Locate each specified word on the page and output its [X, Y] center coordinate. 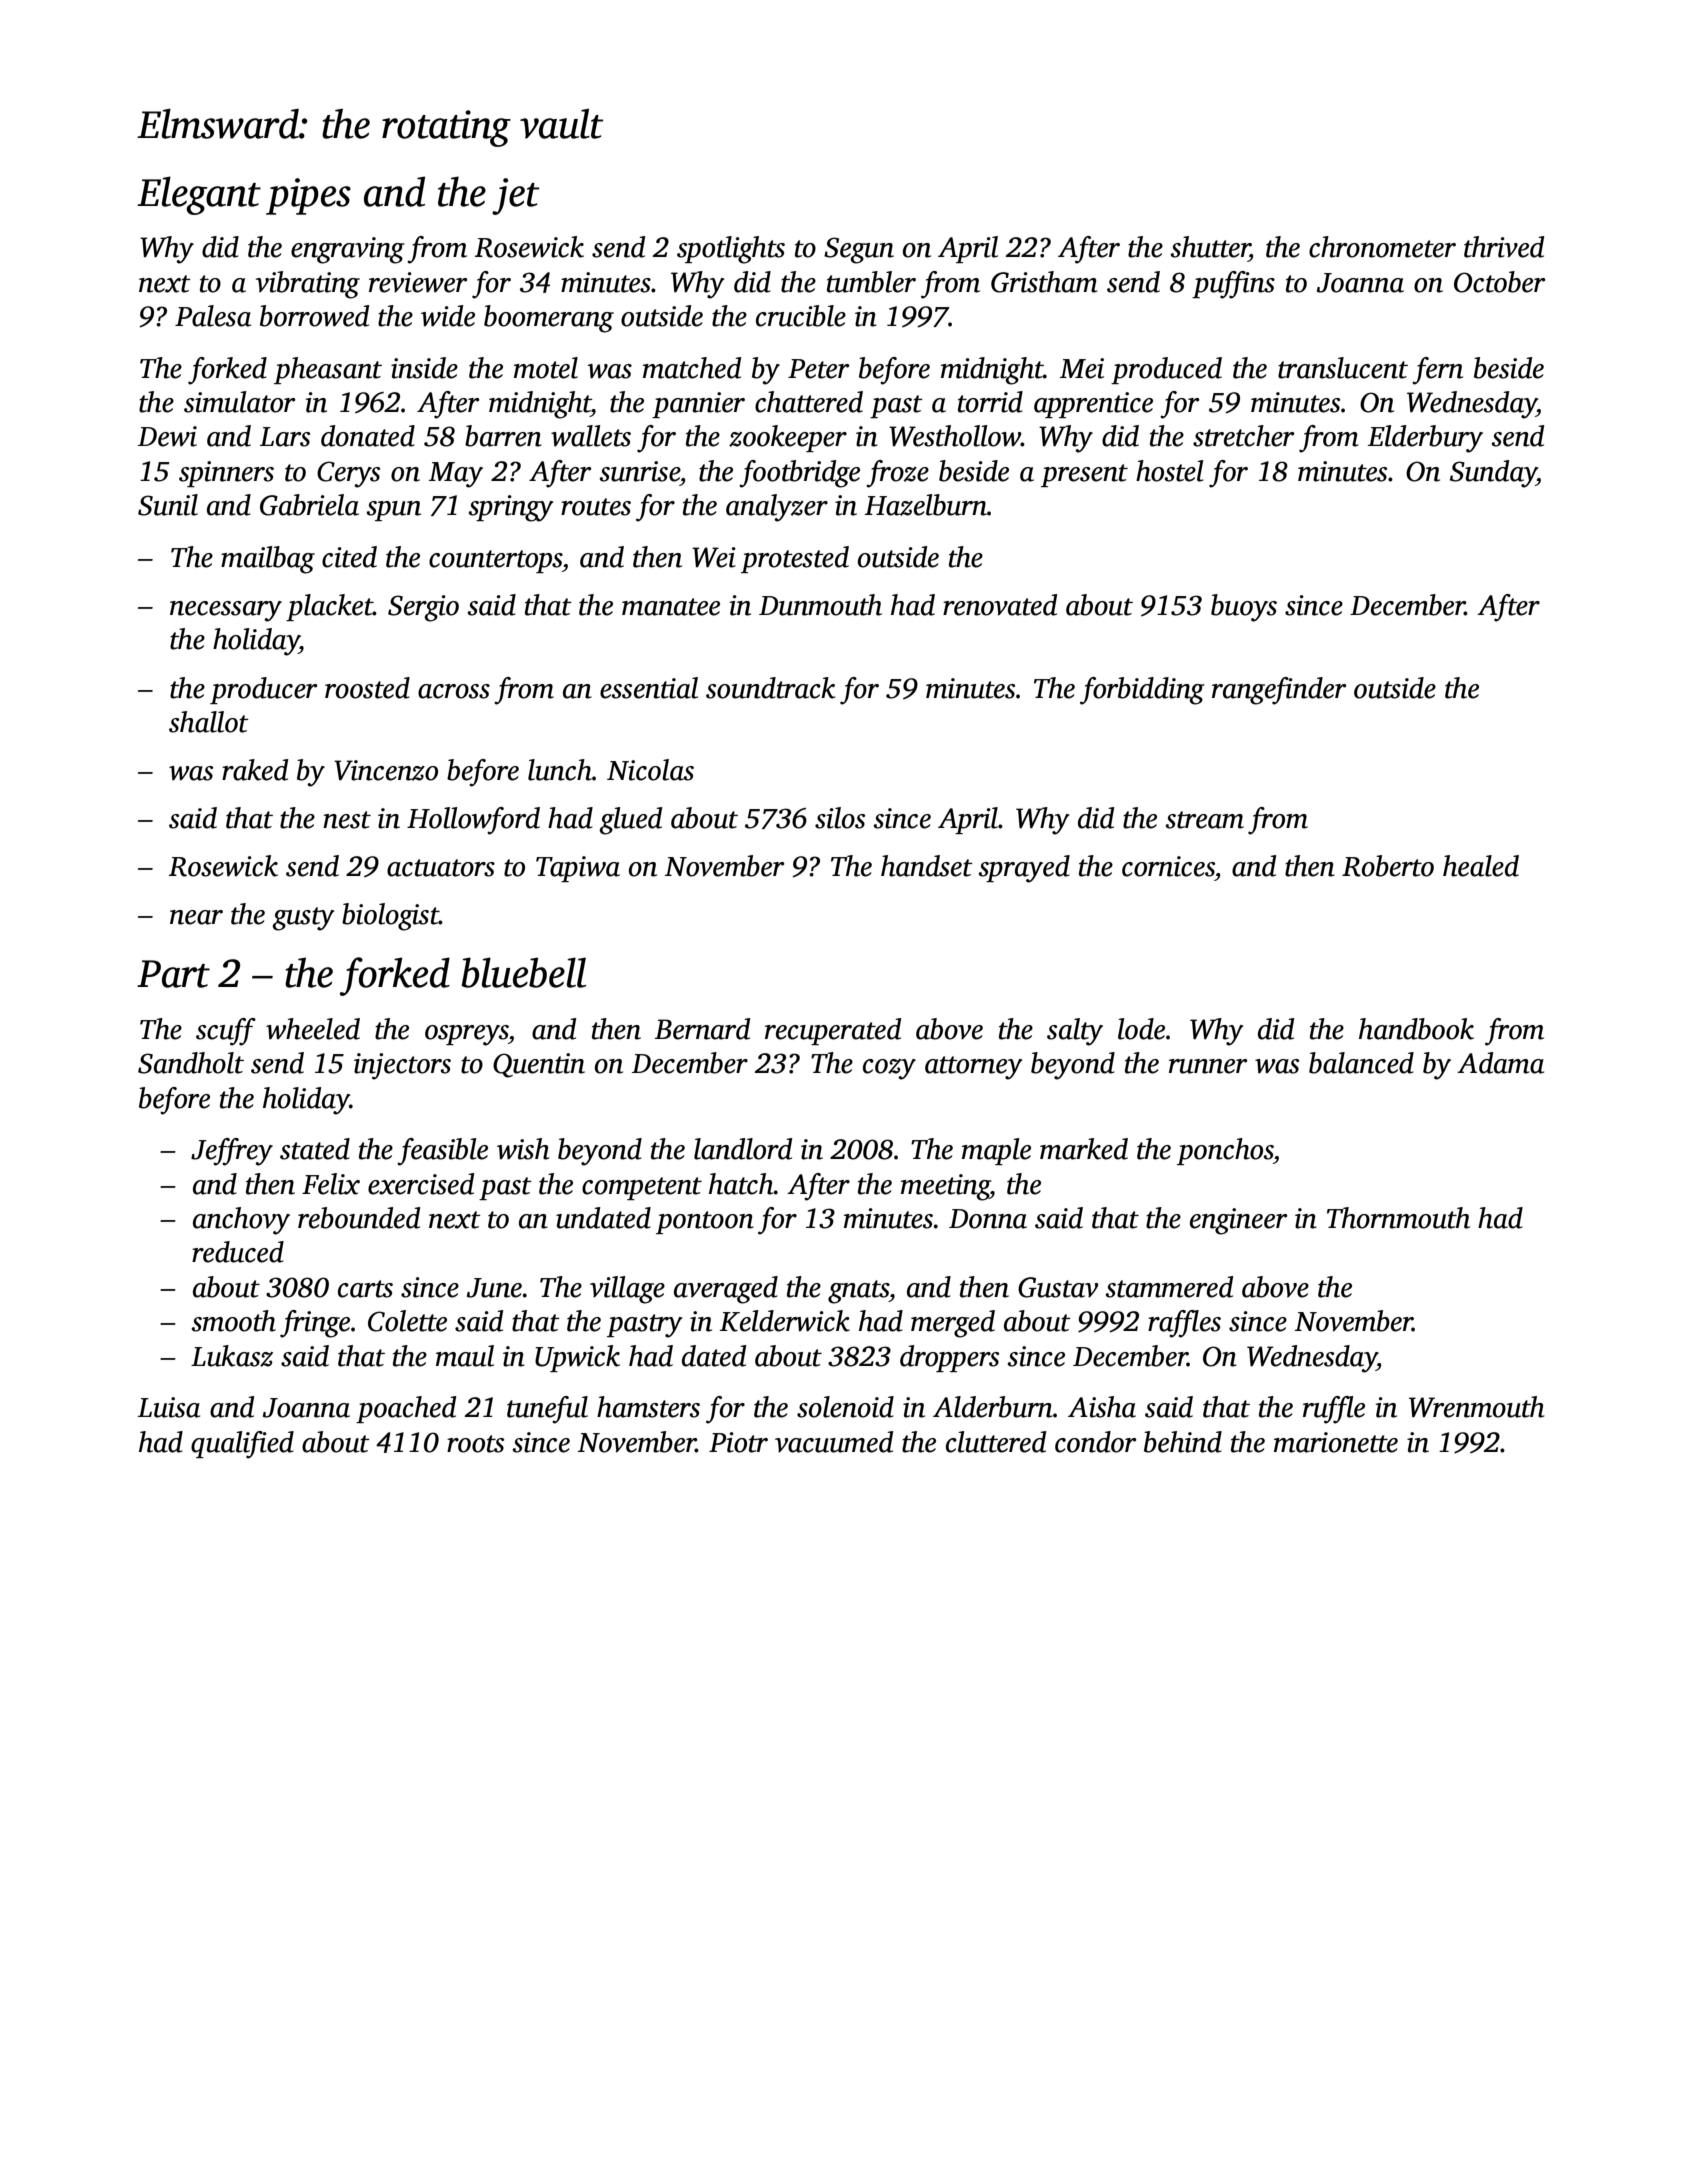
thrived [1504, 247]
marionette [1336, 1442]
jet [515, 196]
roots [475, 1444]
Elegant [199, 195]
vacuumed [834, 1442]
